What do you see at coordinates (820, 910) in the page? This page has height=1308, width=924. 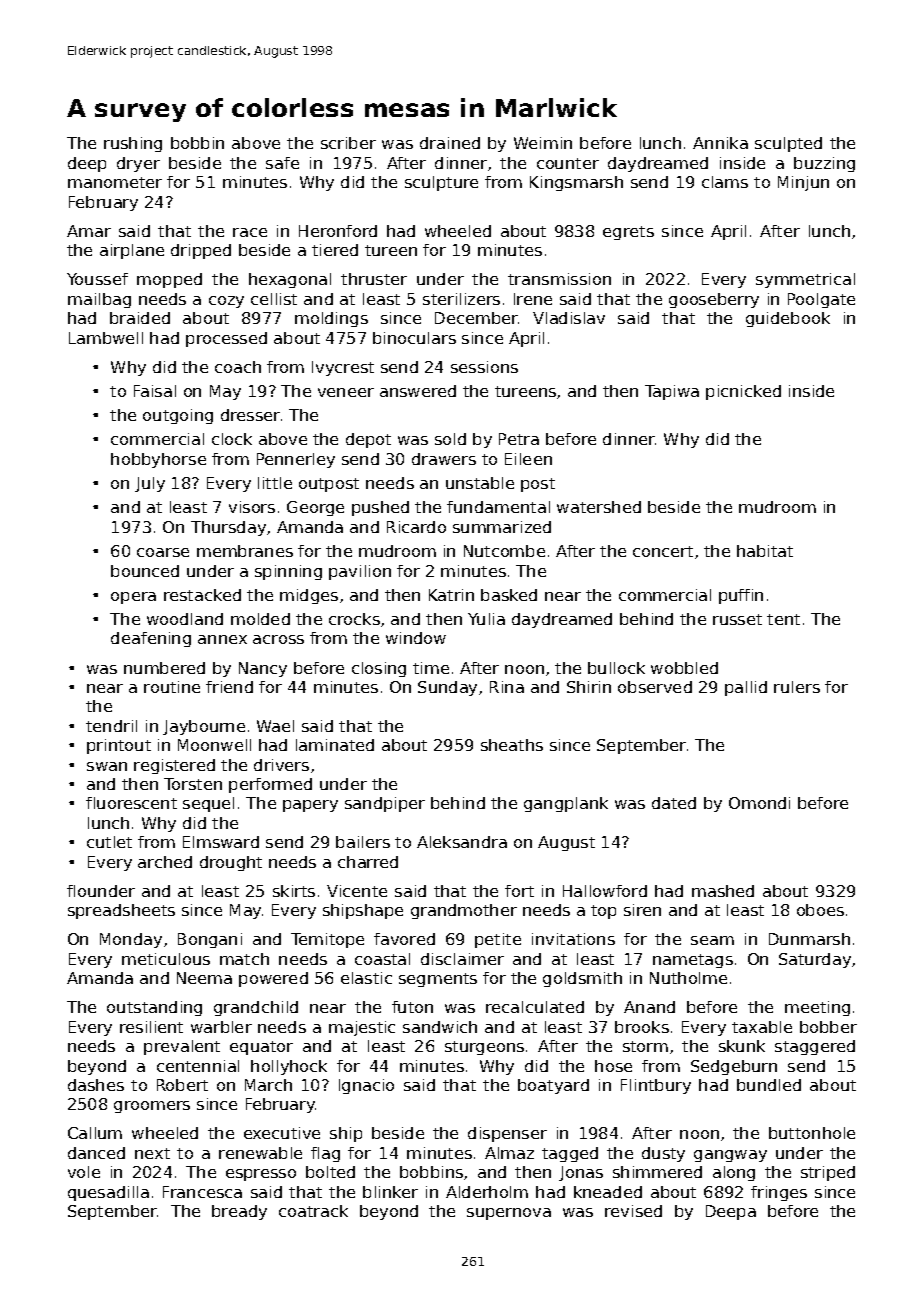 I see `oboes` at bounding box center [820, 910].
